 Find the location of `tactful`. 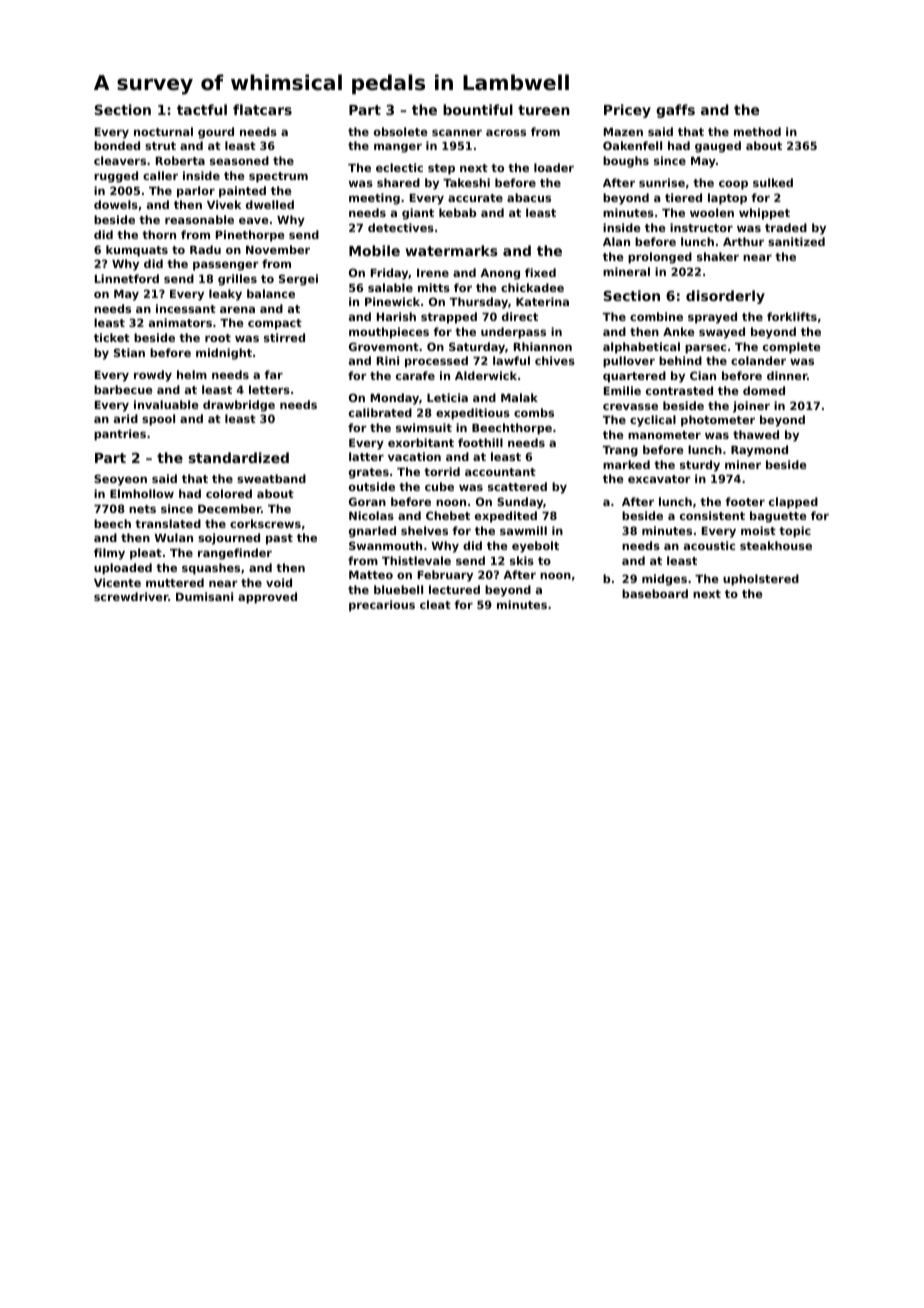

tactful is located at coordinates (202, 109).
